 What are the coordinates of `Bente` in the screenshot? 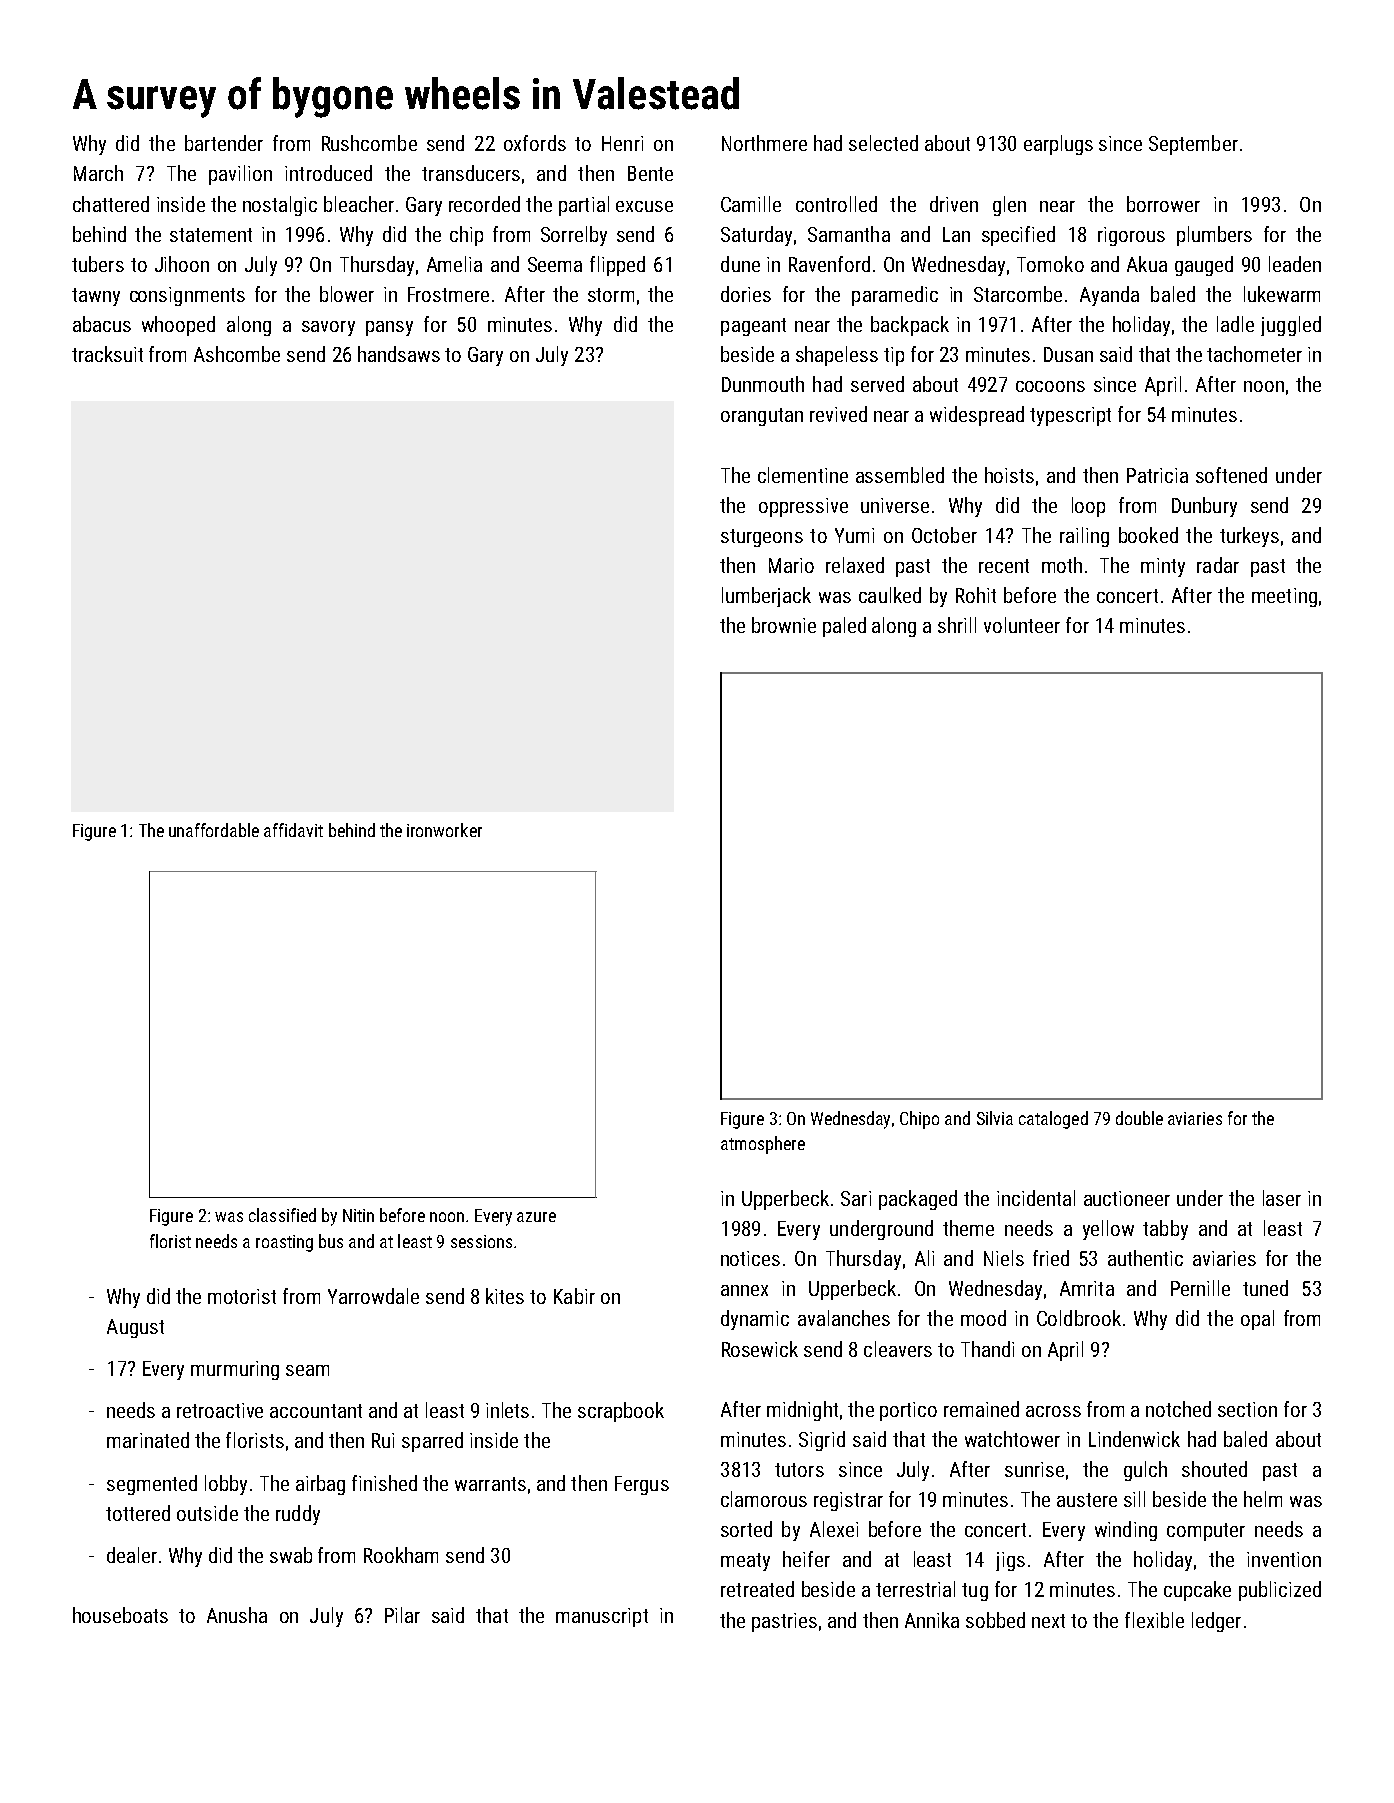 It's located at (650, 173).
